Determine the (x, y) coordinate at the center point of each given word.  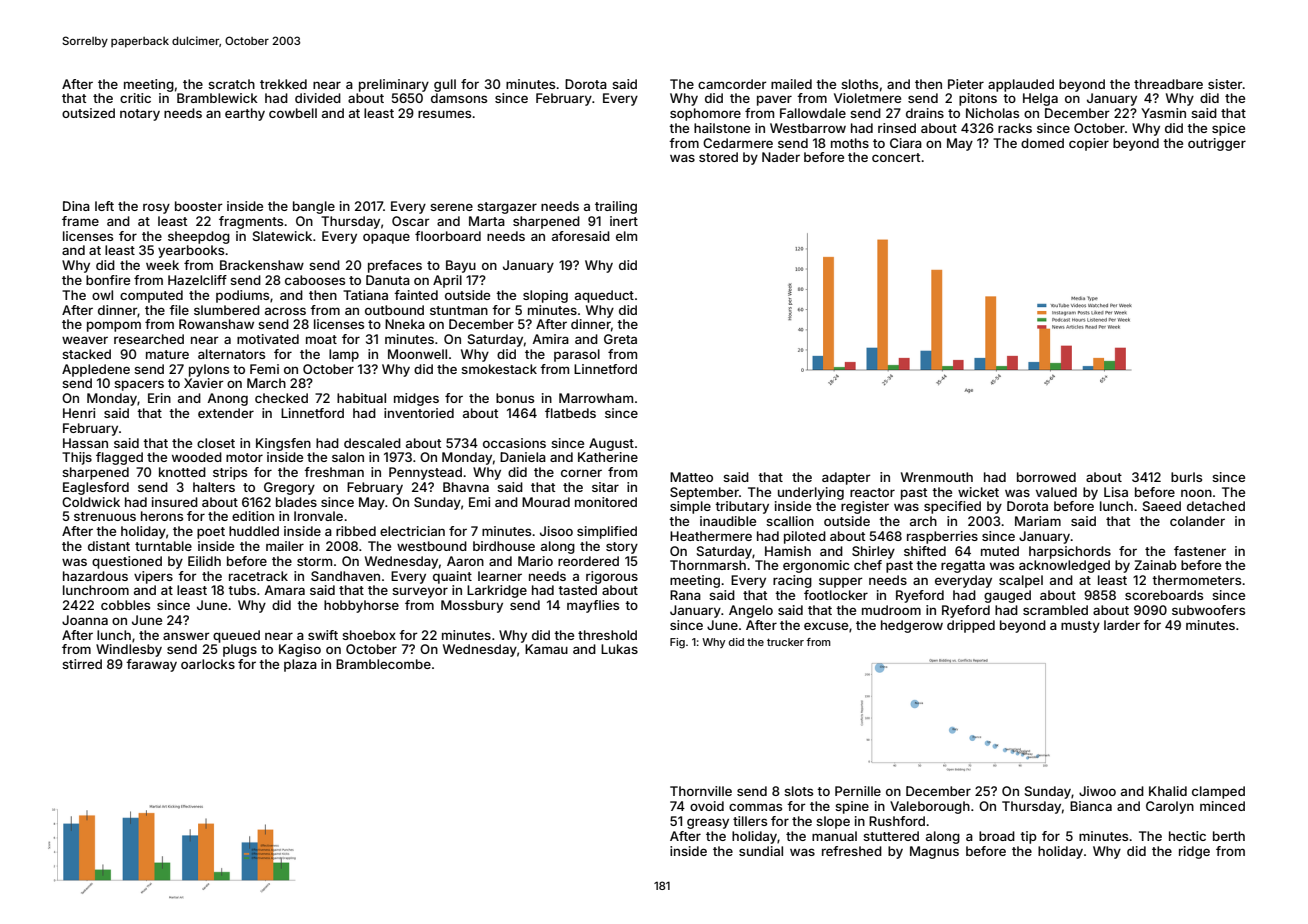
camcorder (732, 84)
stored (718, 157)
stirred (82, 664)
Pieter (966, 84)
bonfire (108, 280)
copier (1089, 144)
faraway (151, 665)
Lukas (619, 649)
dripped (971, 626)
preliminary (394, 85)
